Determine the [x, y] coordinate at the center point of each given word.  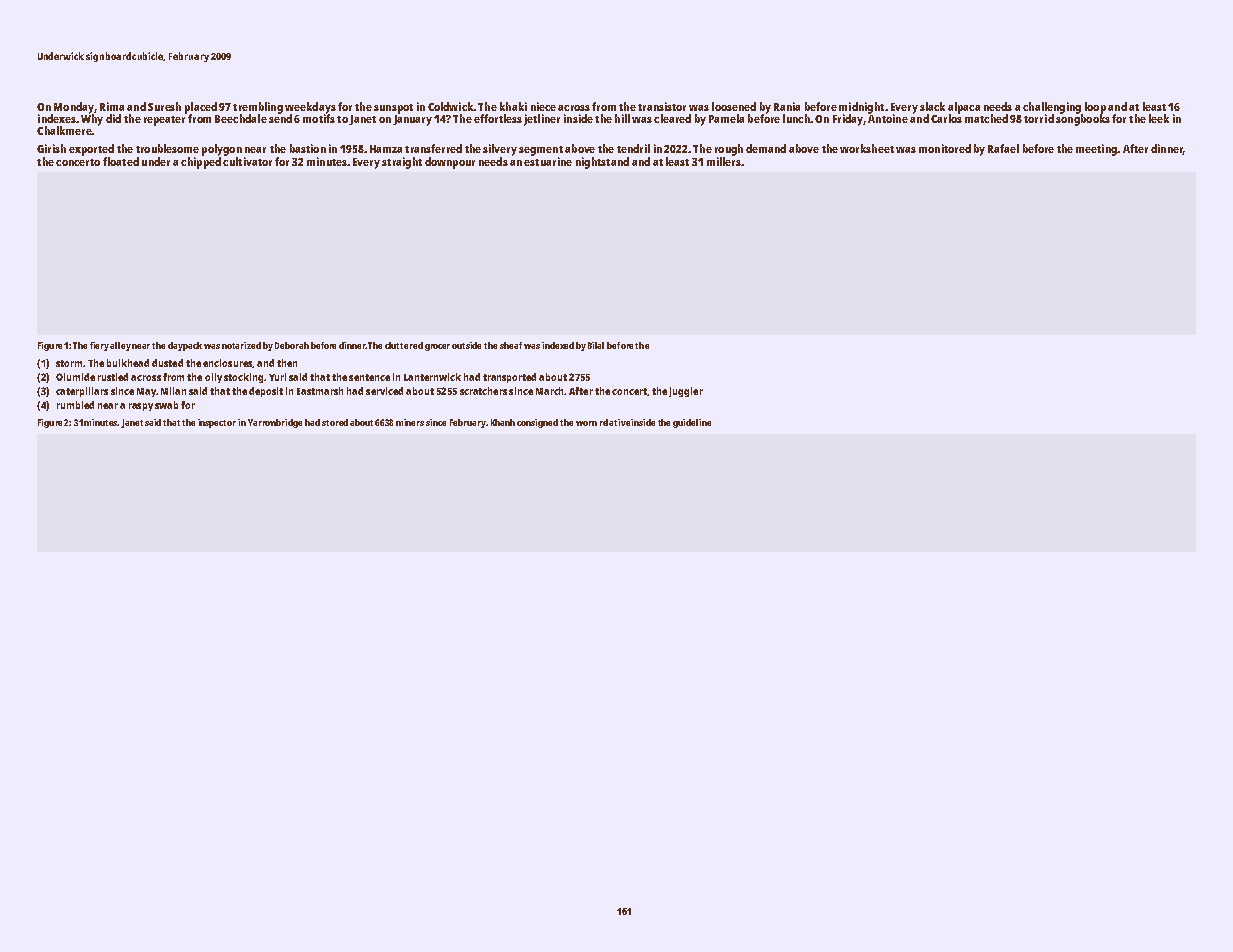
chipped [201, 163]
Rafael [1003, 148]
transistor [662, 106]
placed [201, 108]
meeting [1096, 150]
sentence [369, 377]
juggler [686, 392]
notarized [241, 345]
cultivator [247, 161]
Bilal [596, 345]
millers [724, 161]
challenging [1052, 108]
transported [509, 378]
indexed [558, 345]
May [147, 392]
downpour [450, 163]
